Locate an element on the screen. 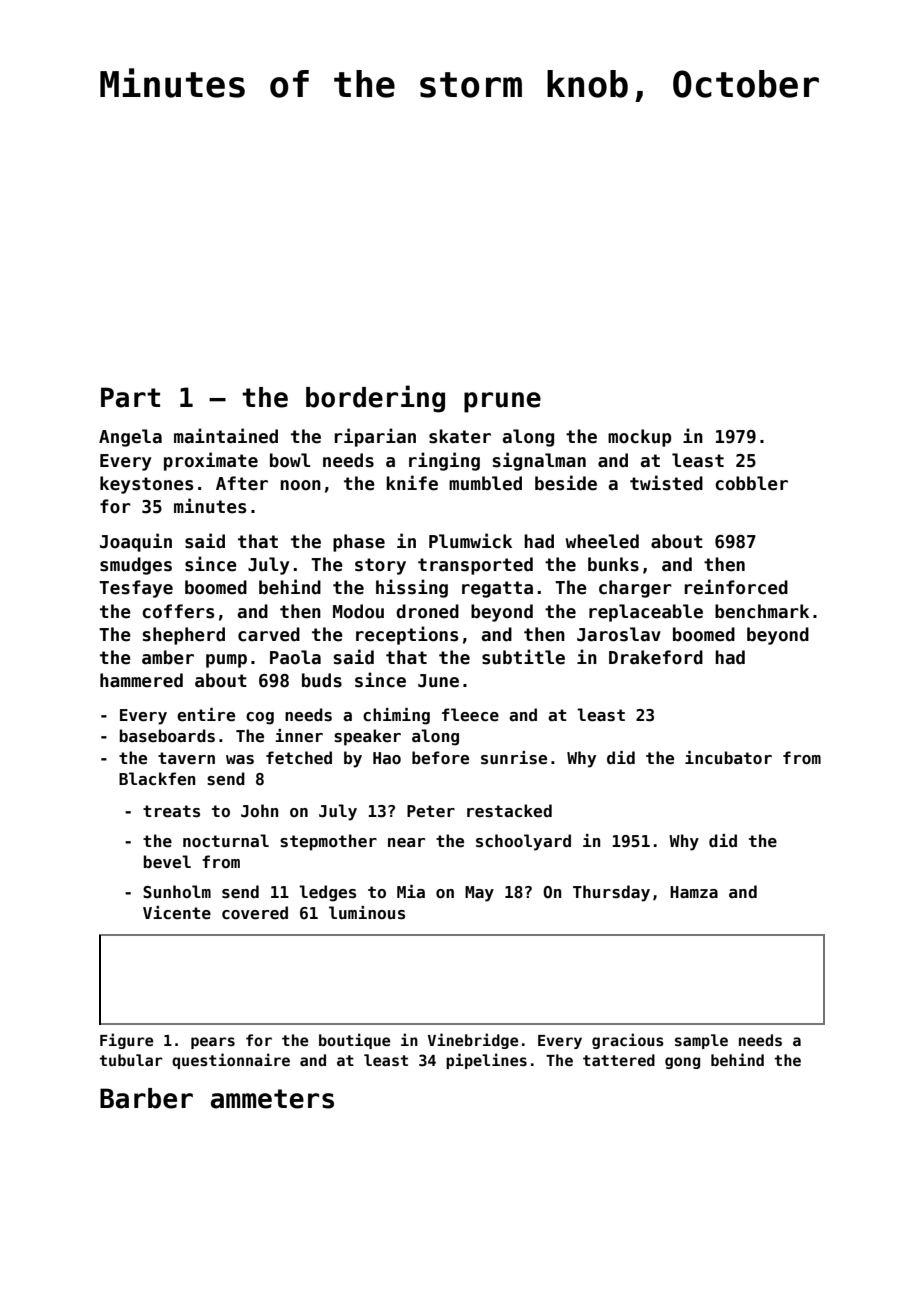 Image resolution: width=924 pixels, height=1311 pixels. Part is located at coordinates (130, 397).
